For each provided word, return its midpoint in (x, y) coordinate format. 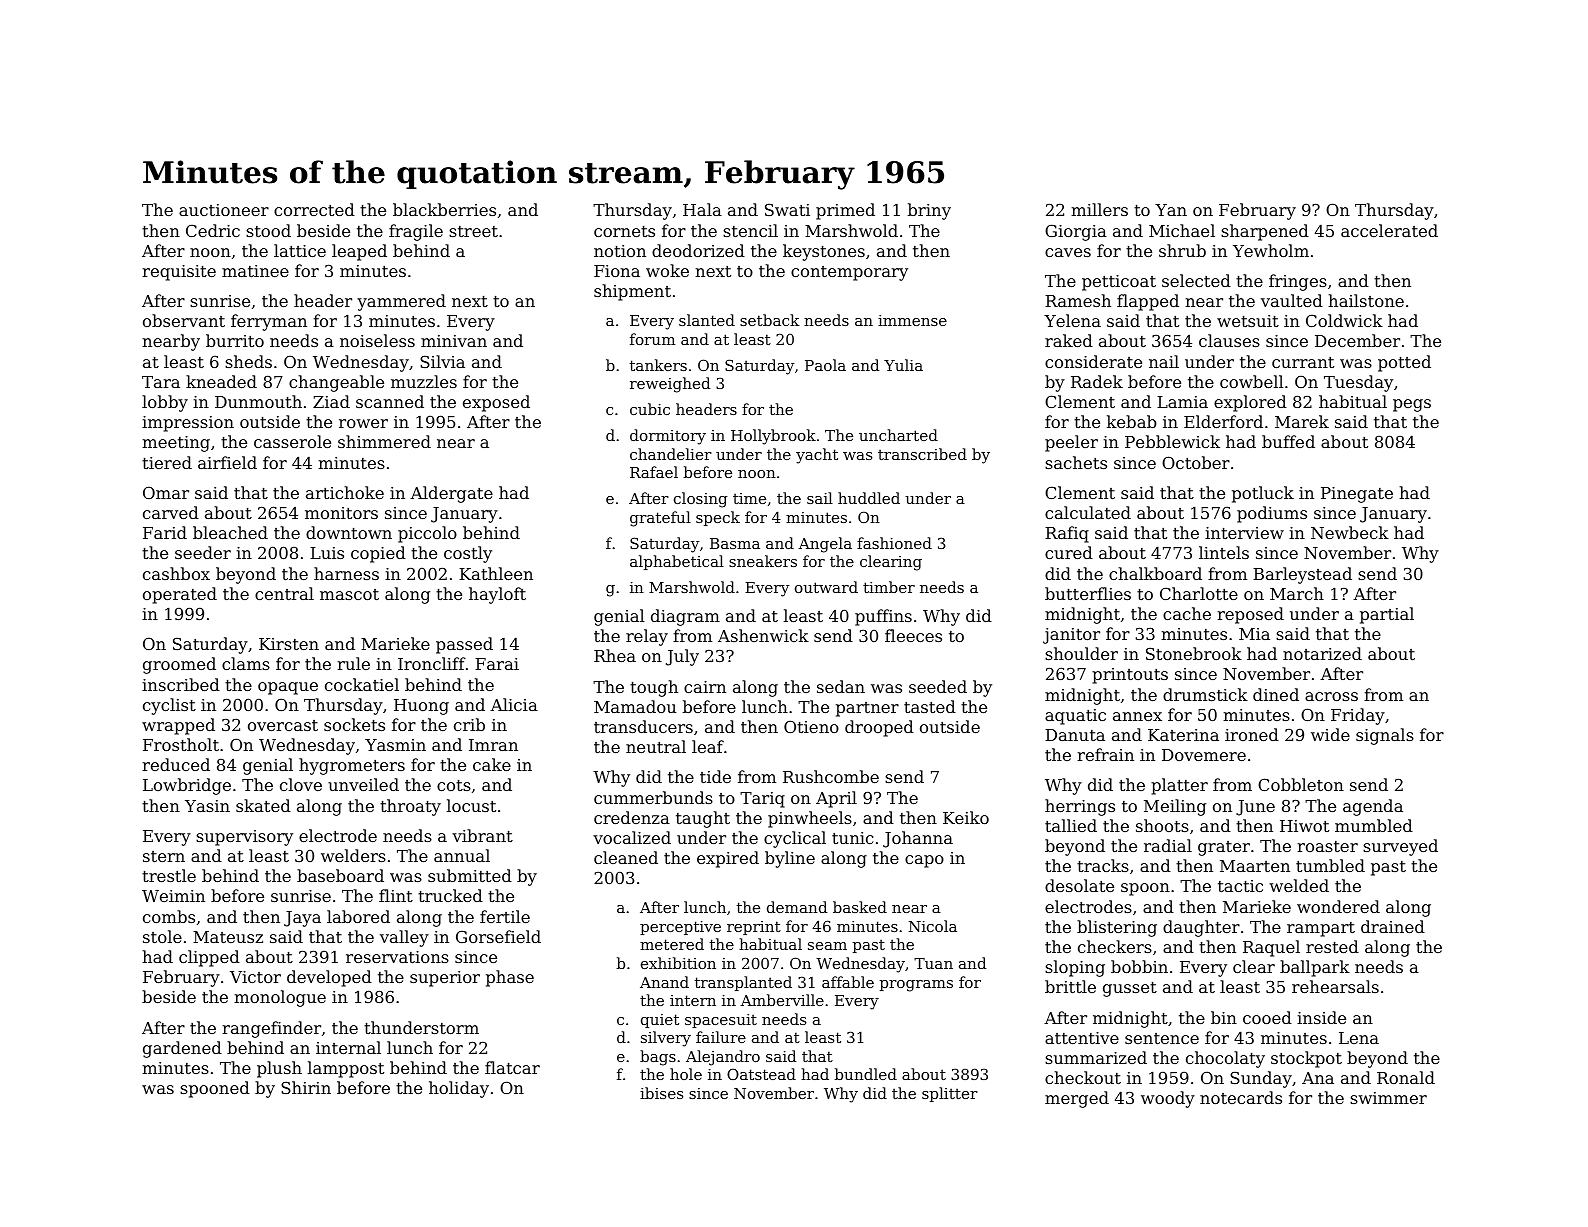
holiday (459, 1089)
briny (929, 211)
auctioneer (224, 210)
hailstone (1366, 300)
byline (790, 859)
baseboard (340, 875)
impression (188, 424)
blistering (1117, 928)
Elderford (1223, 421)
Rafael (654, 472)
